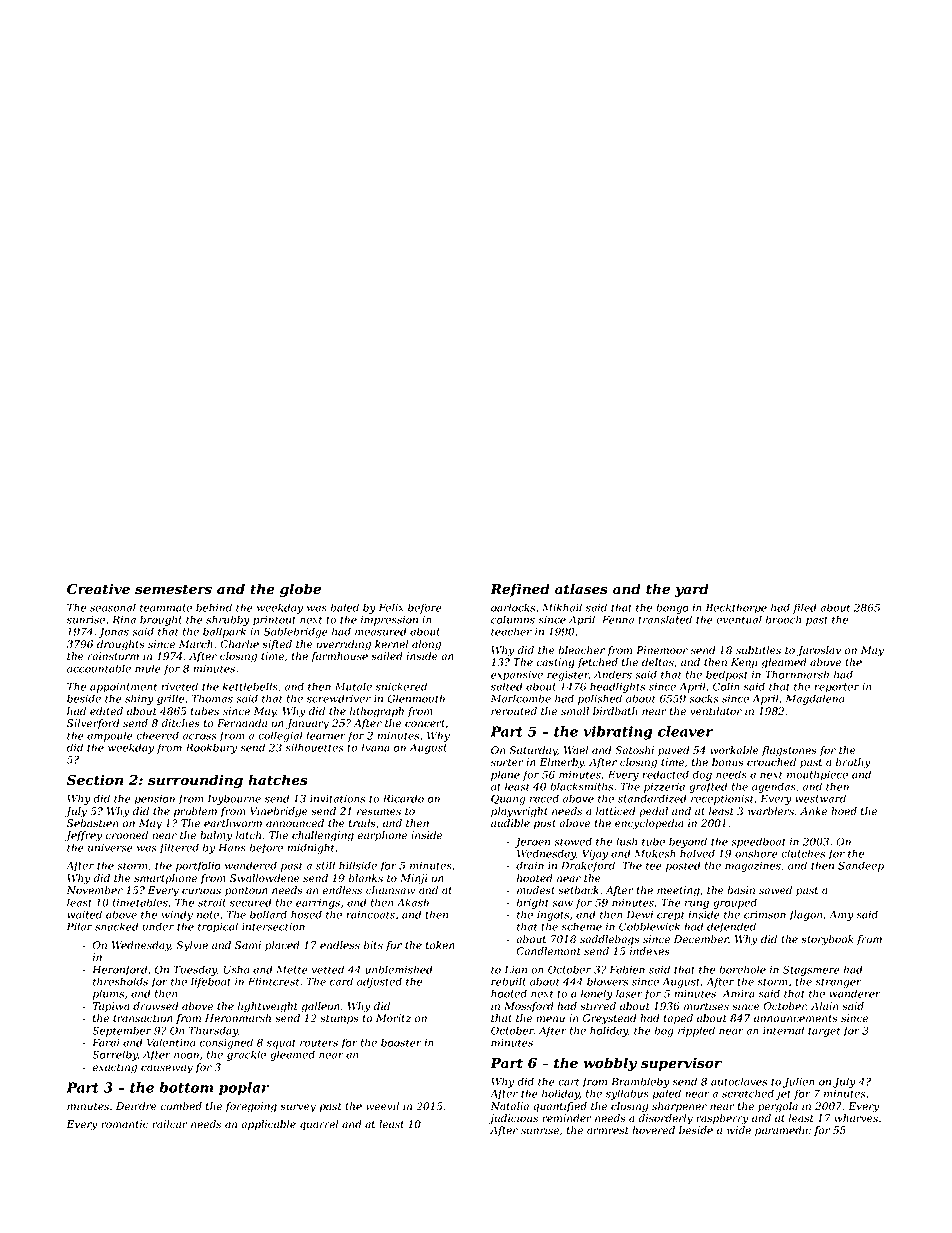  What do you see at coordinates (722, 800) in the image?
I see `receptionist` at bounding box center [722, 800].
